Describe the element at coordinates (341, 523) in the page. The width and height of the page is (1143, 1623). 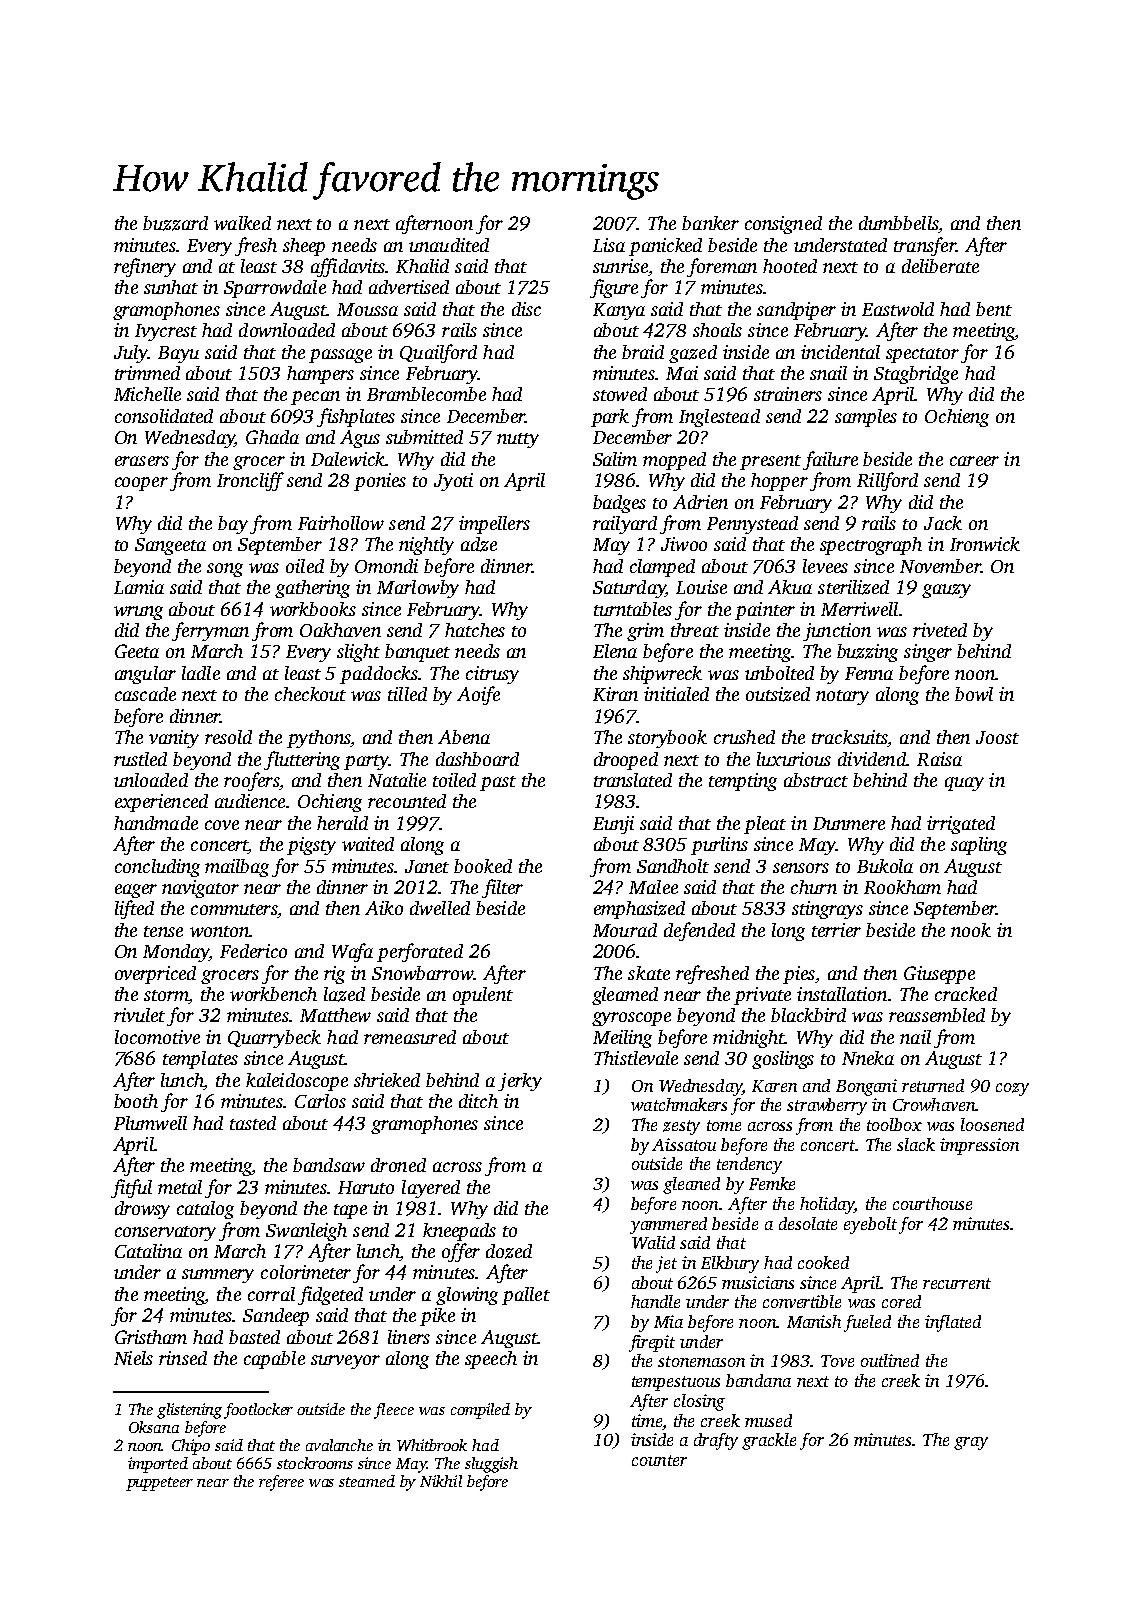
I see `Fairhollow` at that location.
